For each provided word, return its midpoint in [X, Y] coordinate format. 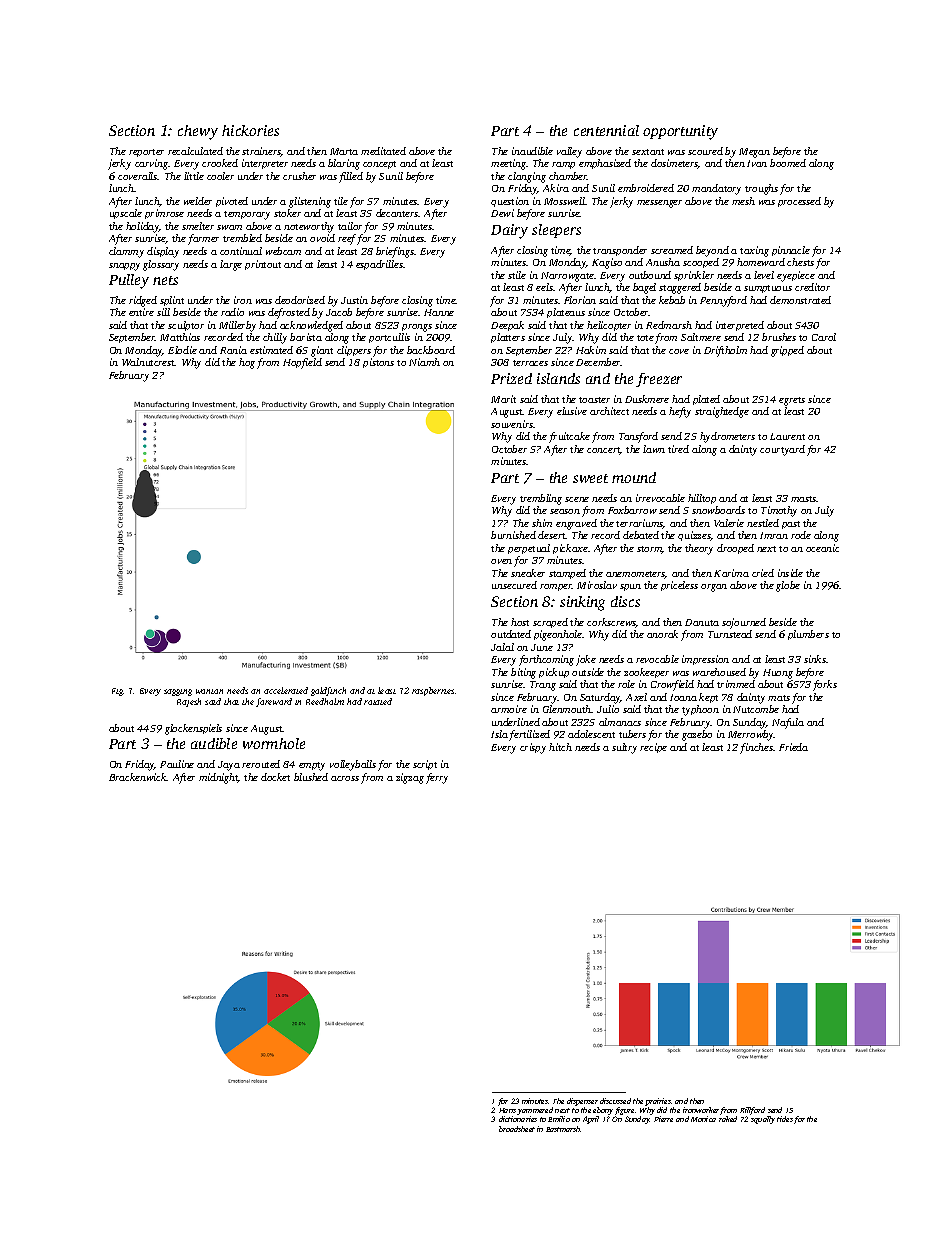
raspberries [433, 691]
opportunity [680, 132]
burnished [513, 535]
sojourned [744, 623]
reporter [146, 153]
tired [678, 449]
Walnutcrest [148, 362]
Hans [507, 1110]
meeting [509, 164]
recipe [653, 748]
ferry [437, 778]
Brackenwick [138, 777]
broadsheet [517, 1129]
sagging [178, 692]
